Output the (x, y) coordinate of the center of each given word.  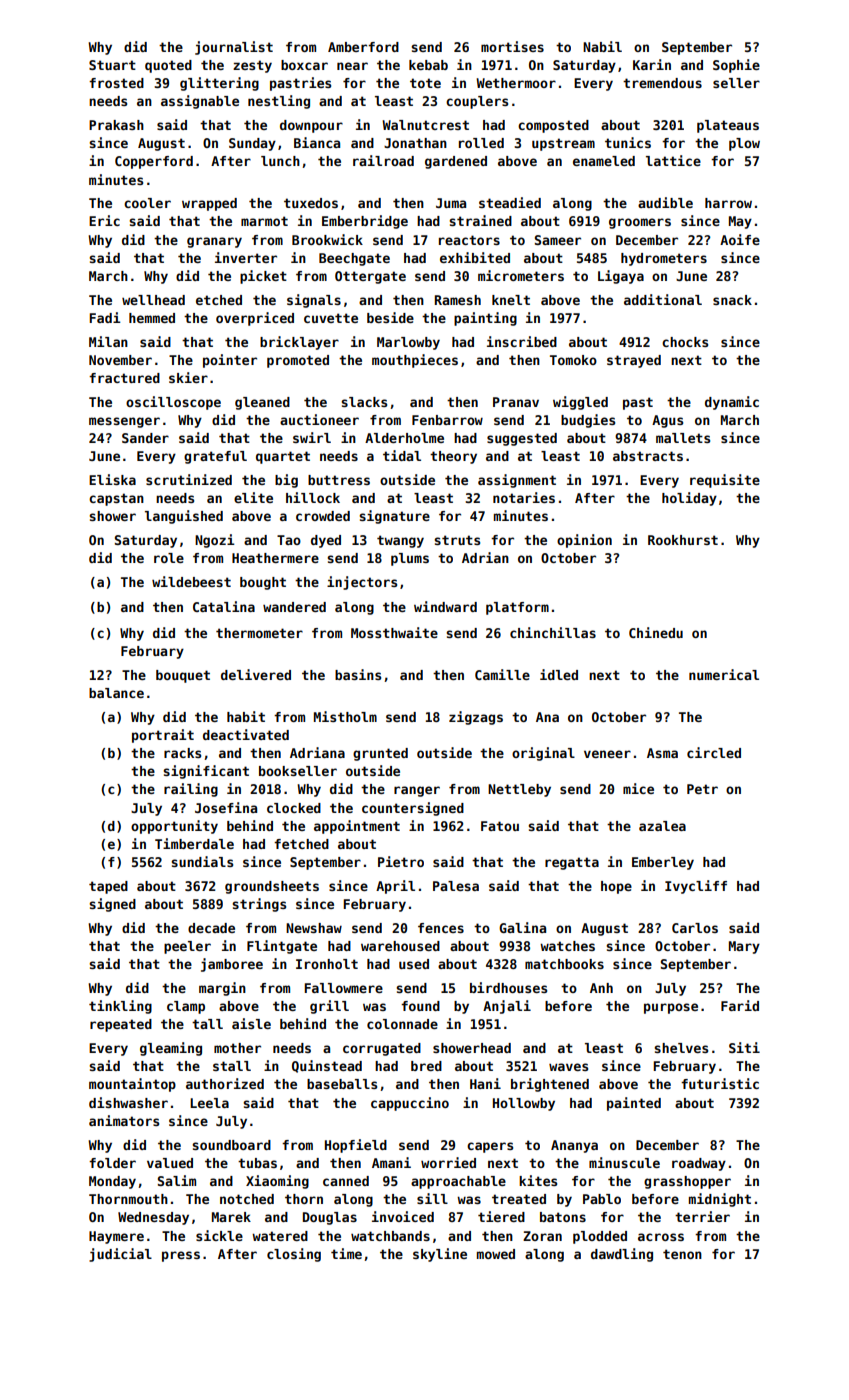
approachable (458, 1182)
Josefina (226, 807)
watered (280, 1236)
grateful (215, 457)
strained (480, 220)
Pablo (602, 1199)
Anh (601, 988)
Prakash (116, 125)
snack (732, 300)
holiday (689, 499)
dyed (326, 541)
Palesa (456, 886)
